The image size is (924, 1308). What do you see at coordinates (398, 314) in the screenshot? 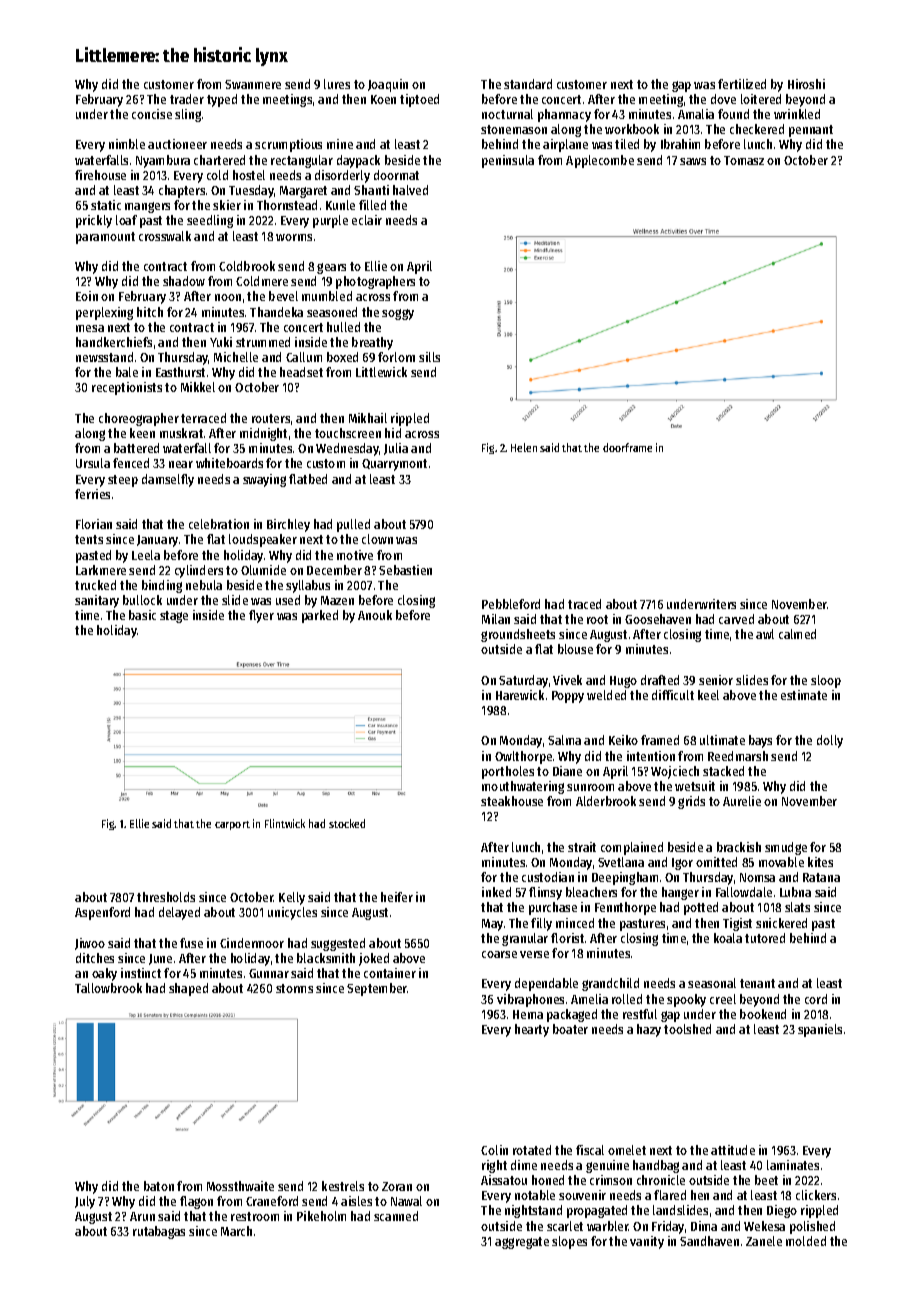
I see `soggy` at bounding box center [398, 314].
